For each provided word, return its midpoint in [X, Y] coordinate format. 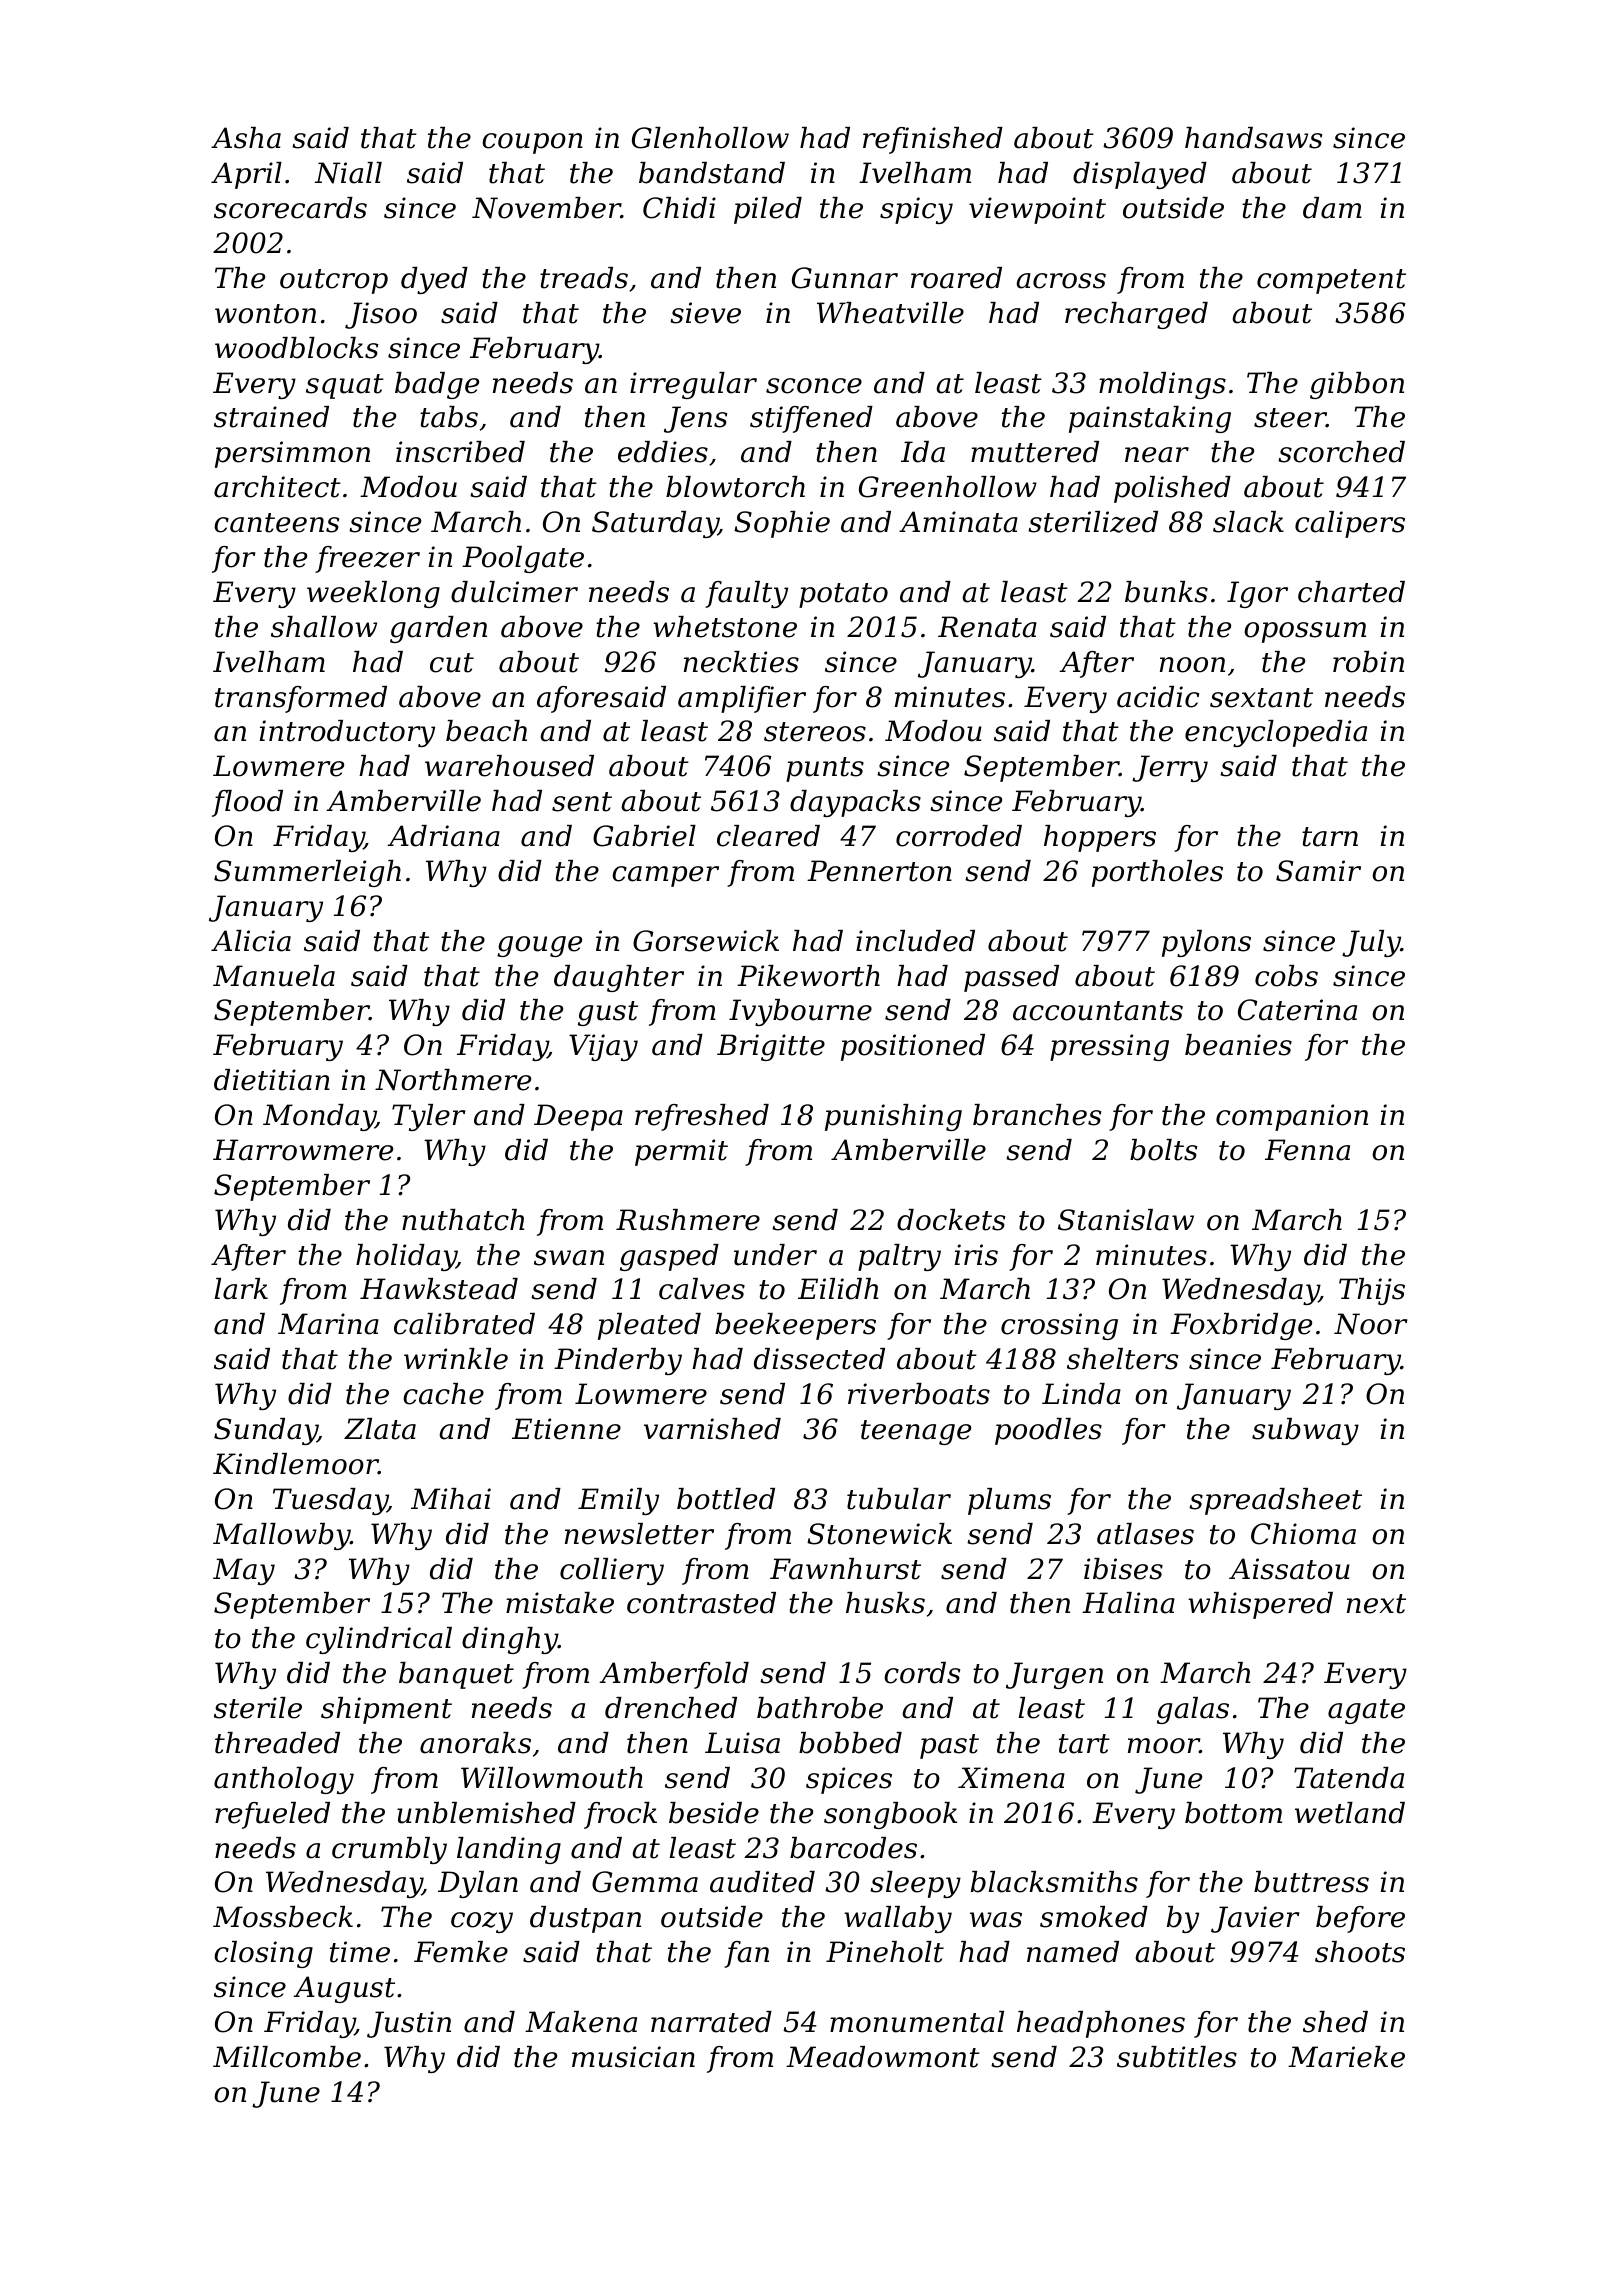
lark [241, 1289]
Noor [1371, 1324]
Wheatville [890, 313]
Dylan [478, 1884]
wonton [265, 314]
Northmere [453, 1080]
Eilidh [838, 1289]
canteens [276, 523]
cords [922, 1673]
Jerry [1170, 768]
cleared [768, 836]
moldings [1162, 385]
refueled [272, 1815]
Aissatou [1289, 1569]
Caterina [1297, 1010]
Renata [987, 627]
